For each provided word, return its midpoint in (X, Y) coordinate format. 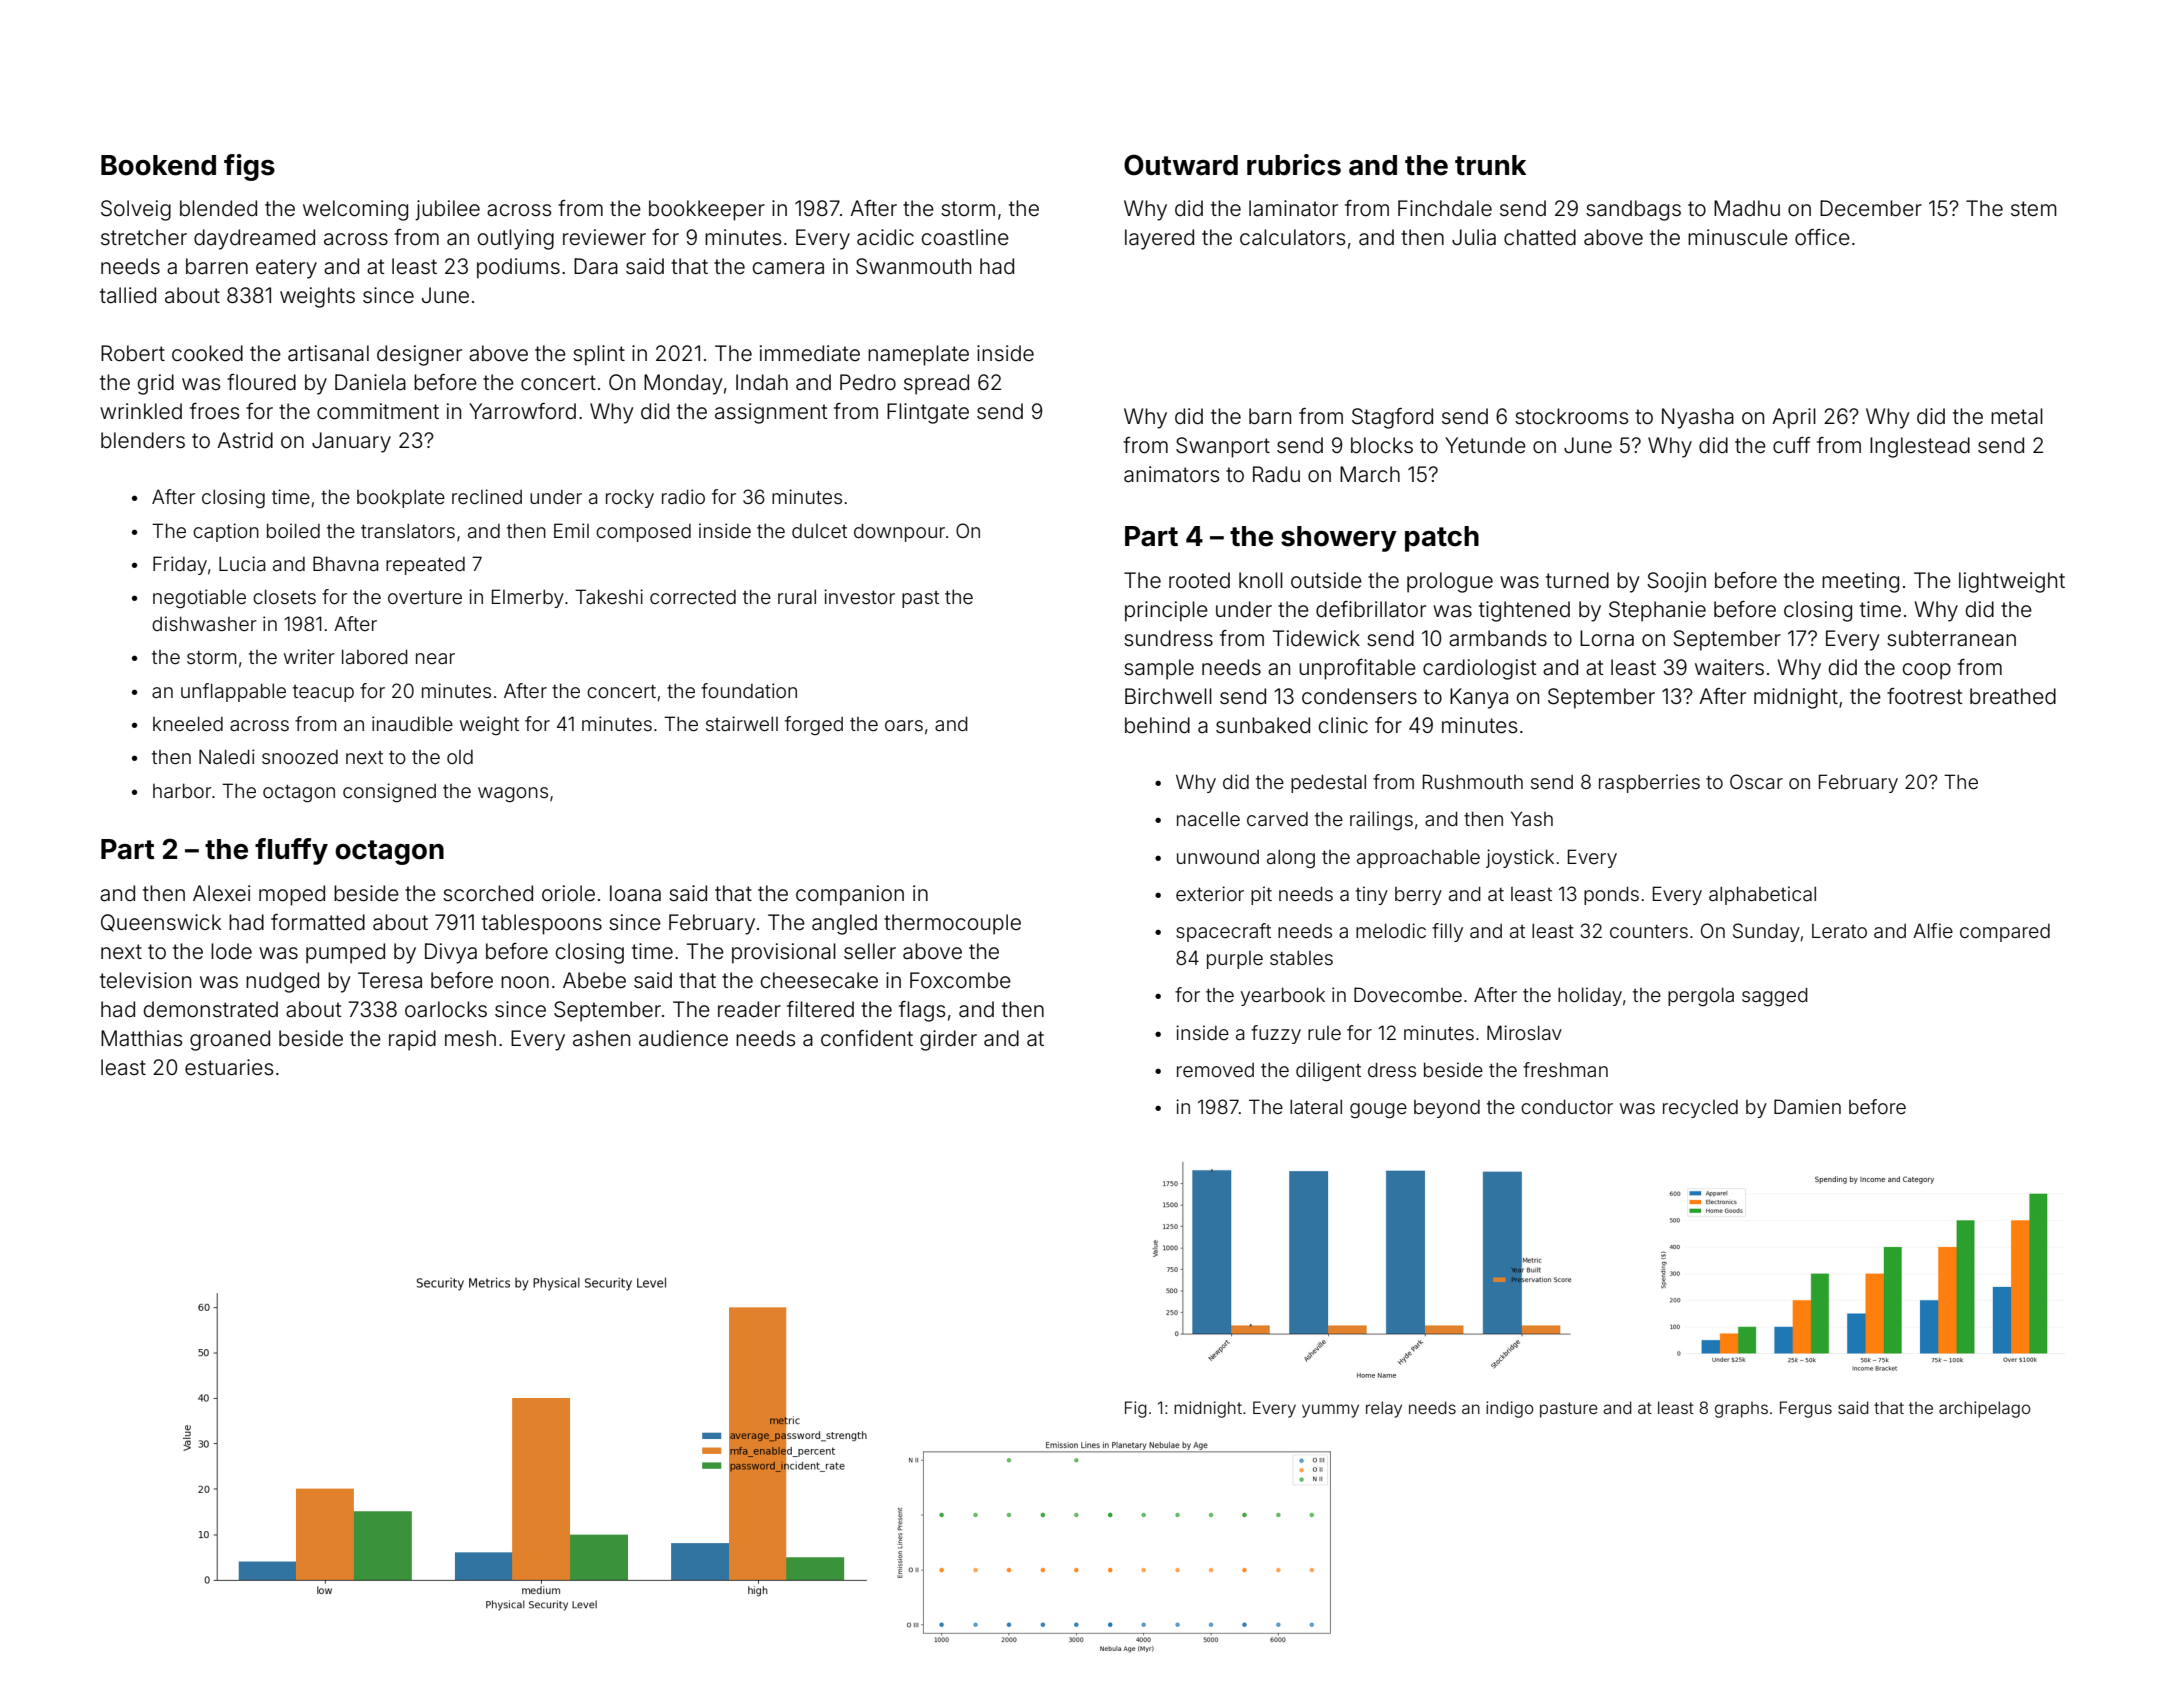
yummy (1330, 1411)
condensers (1359, 696)
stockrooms (1571, 416)
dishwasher (204, 623)
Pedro (868, 382)
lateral (1316, 1107)
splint (599, 355)
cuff (1792, 445)
